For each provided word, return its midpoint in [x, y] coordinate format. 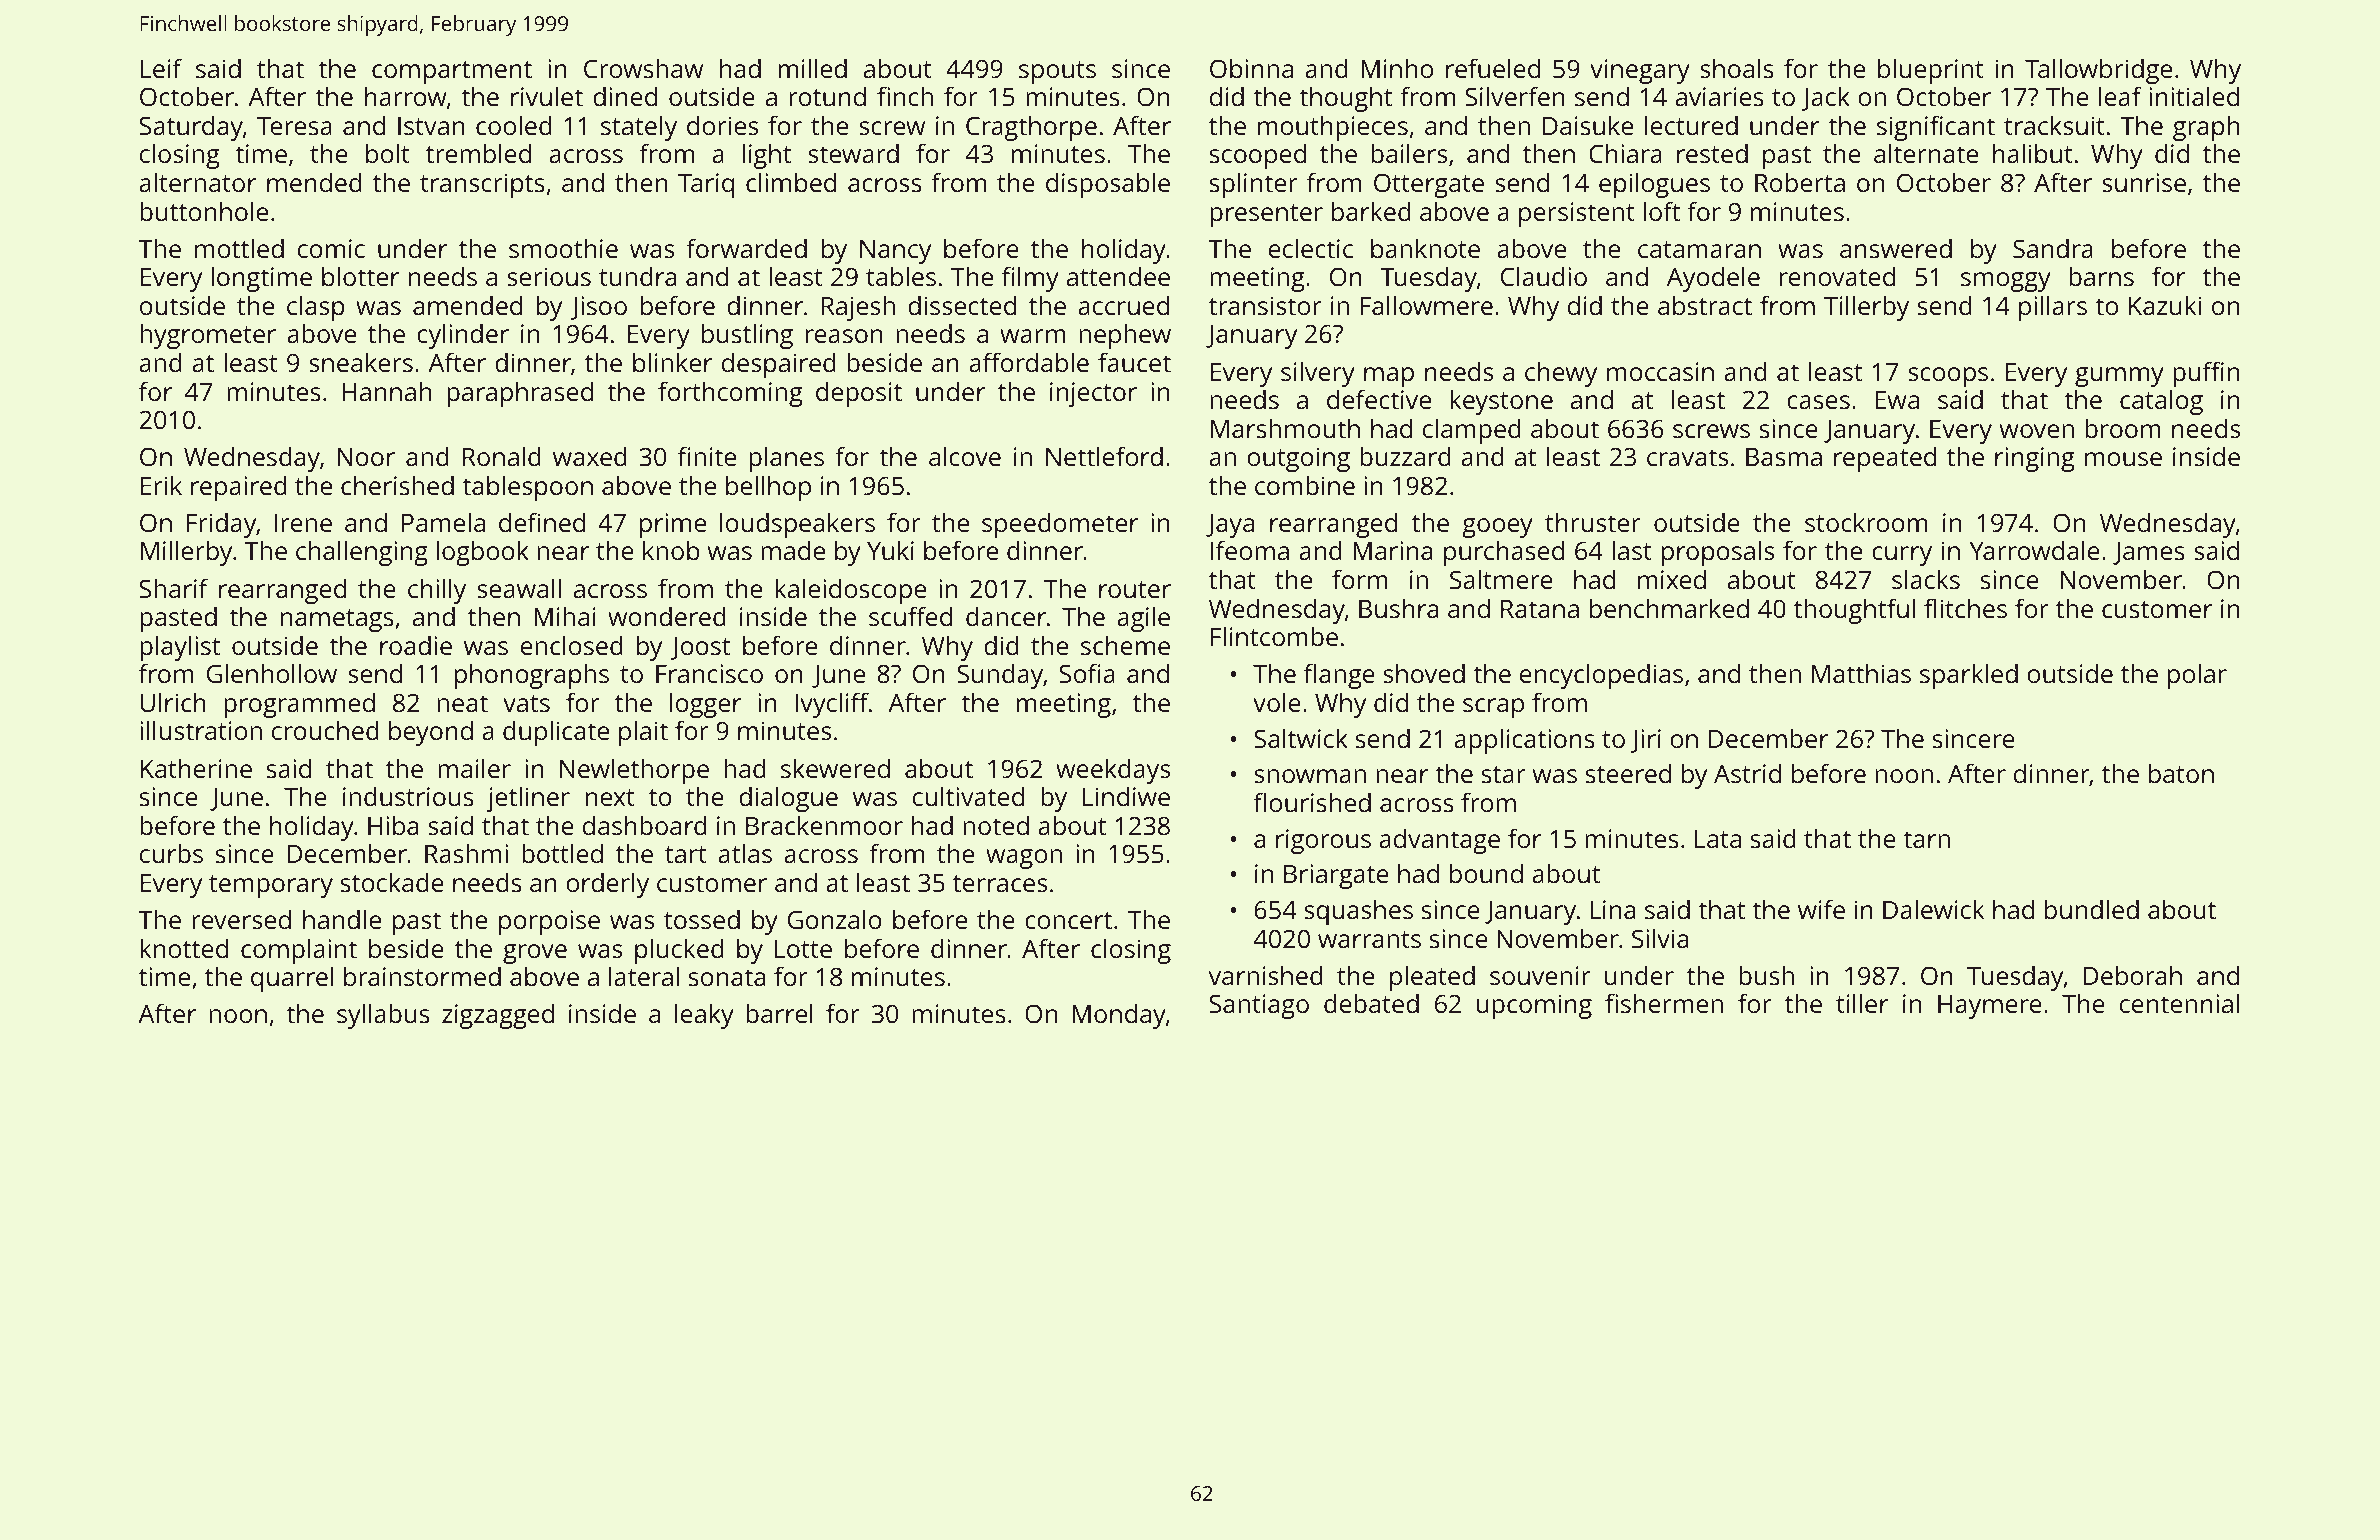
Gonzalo [835, 919]
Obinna [1251, 68]
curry [1902, 556]
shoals [1737, 68]
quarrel [292, 979]
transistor [1265, 305]
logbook [482, 553]
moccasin [1660, 371]
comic [331, 248]
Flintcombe [1274, 636]
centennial [2179, 1003]
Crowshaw [643, 68]
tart [686, 854]
